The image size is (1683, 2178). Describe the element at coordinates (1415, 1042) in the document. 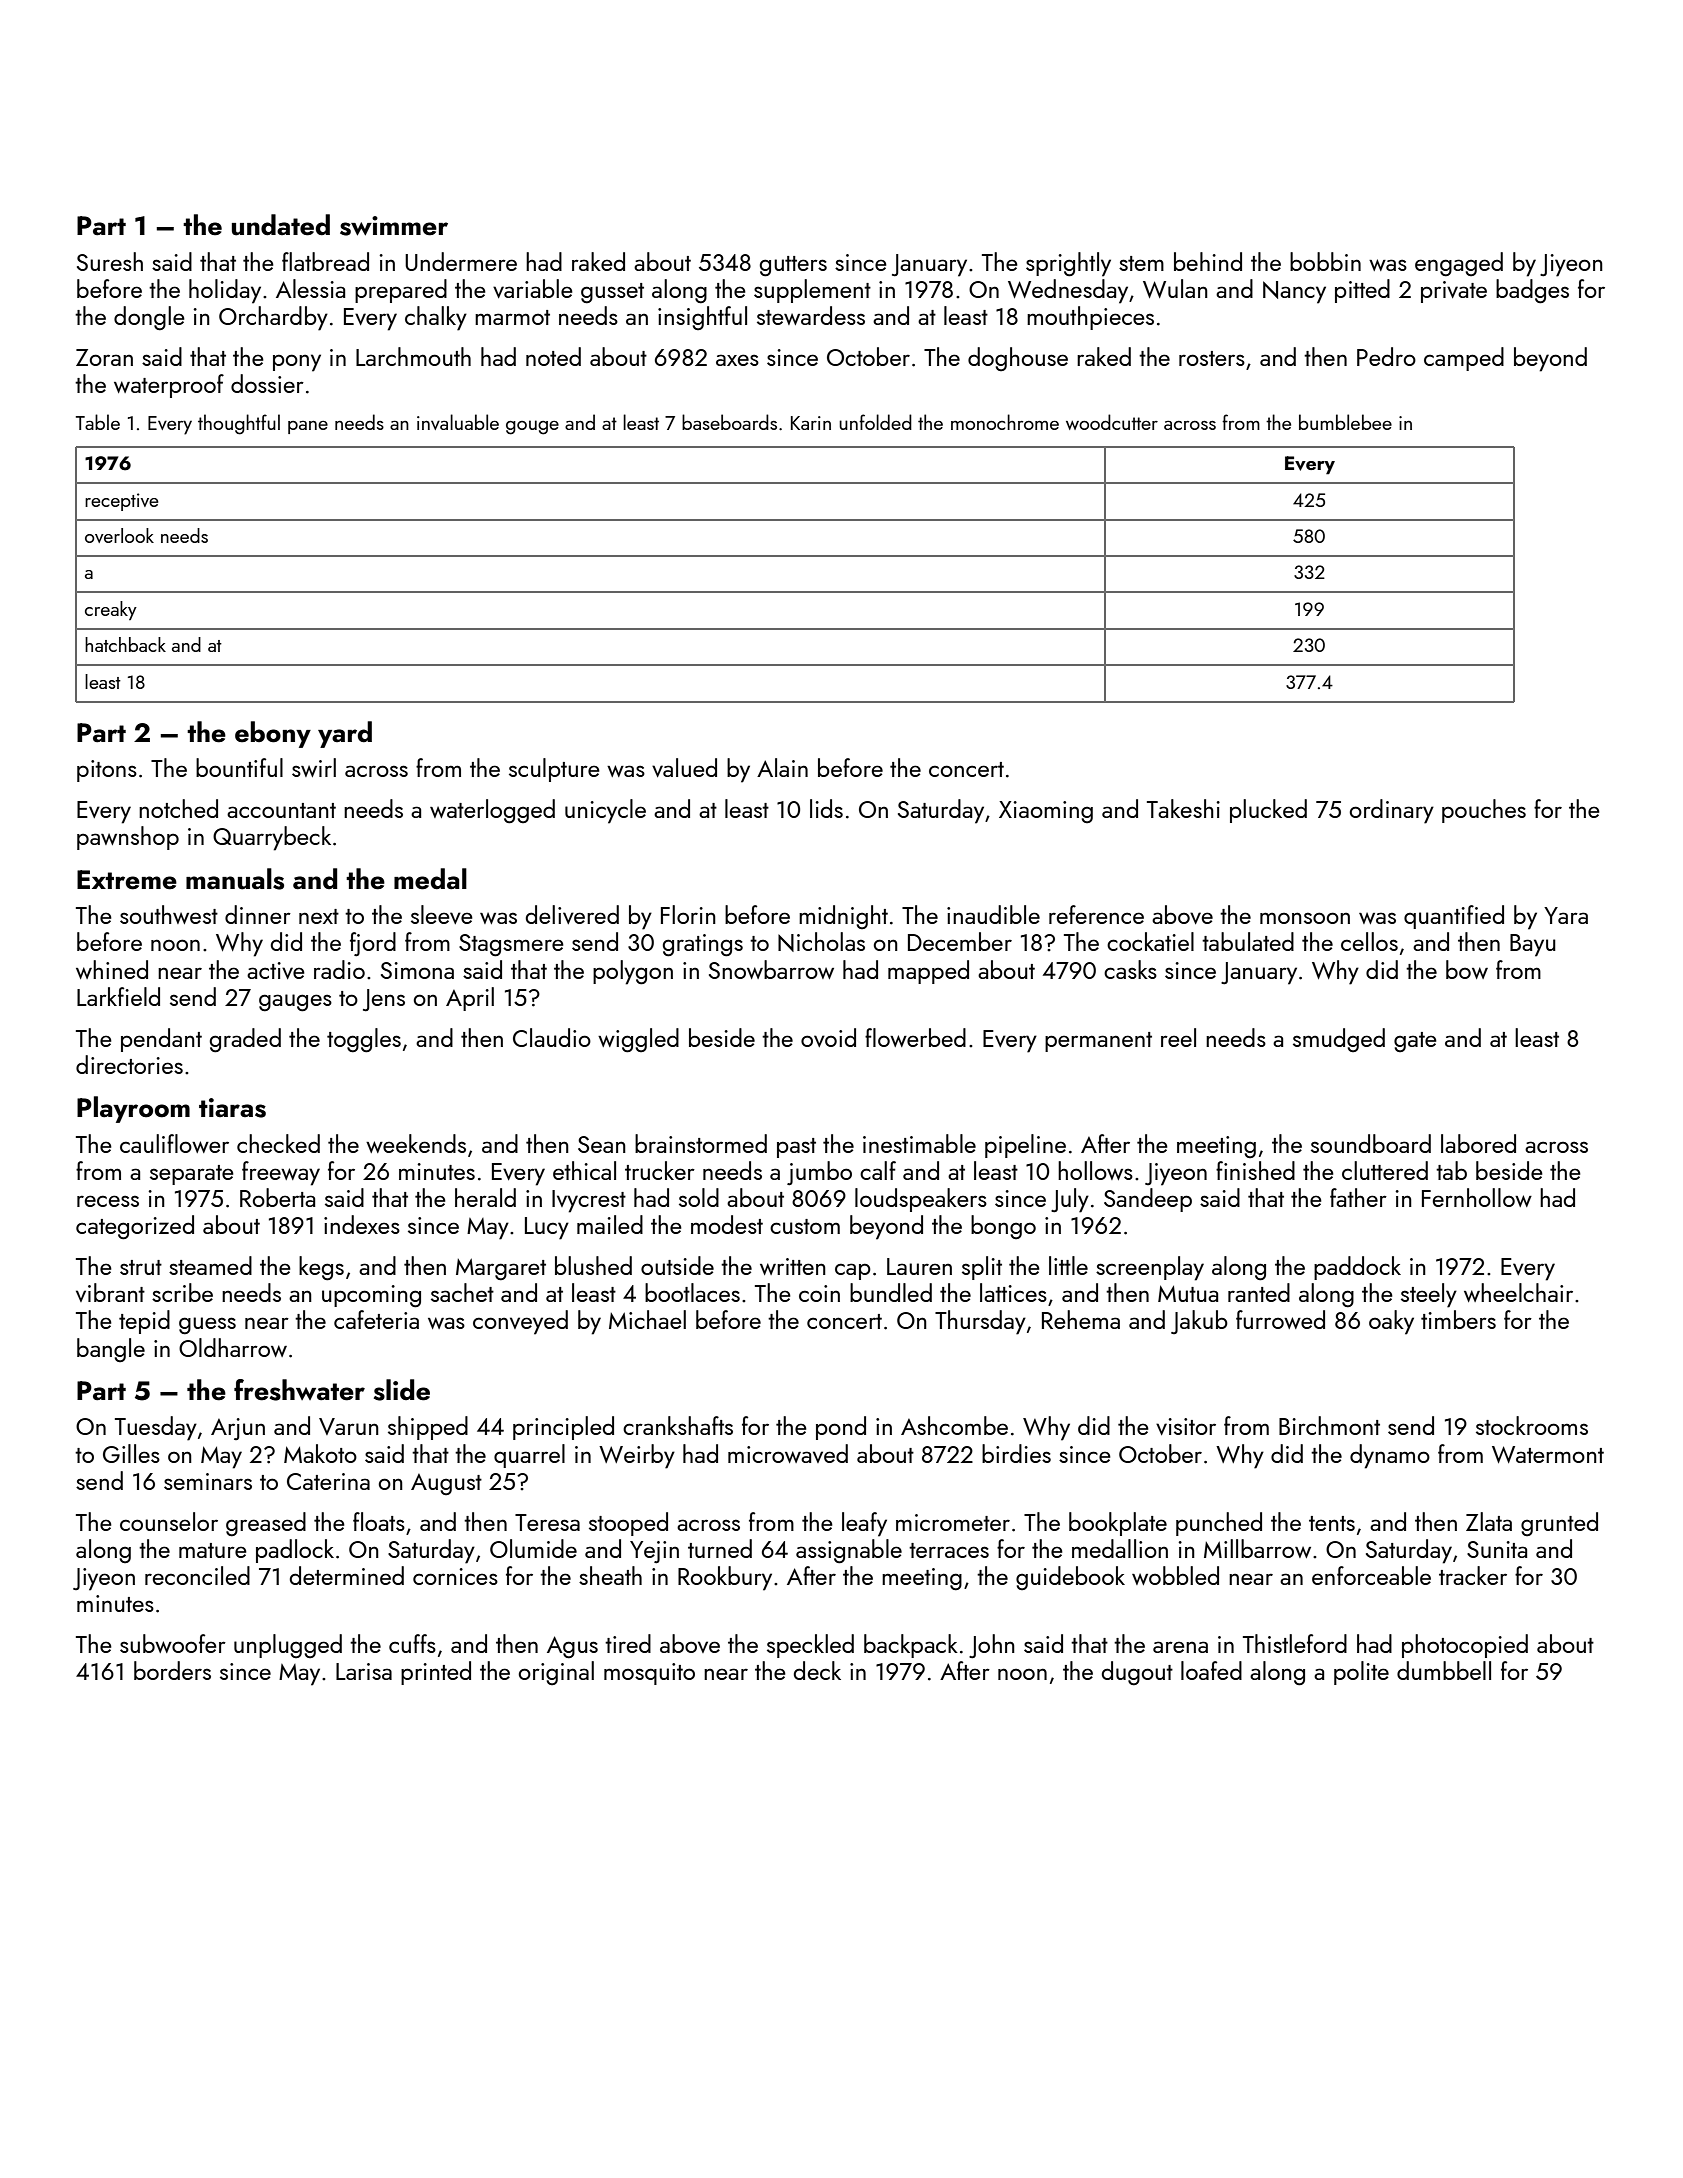

I see `gate` at that location.
